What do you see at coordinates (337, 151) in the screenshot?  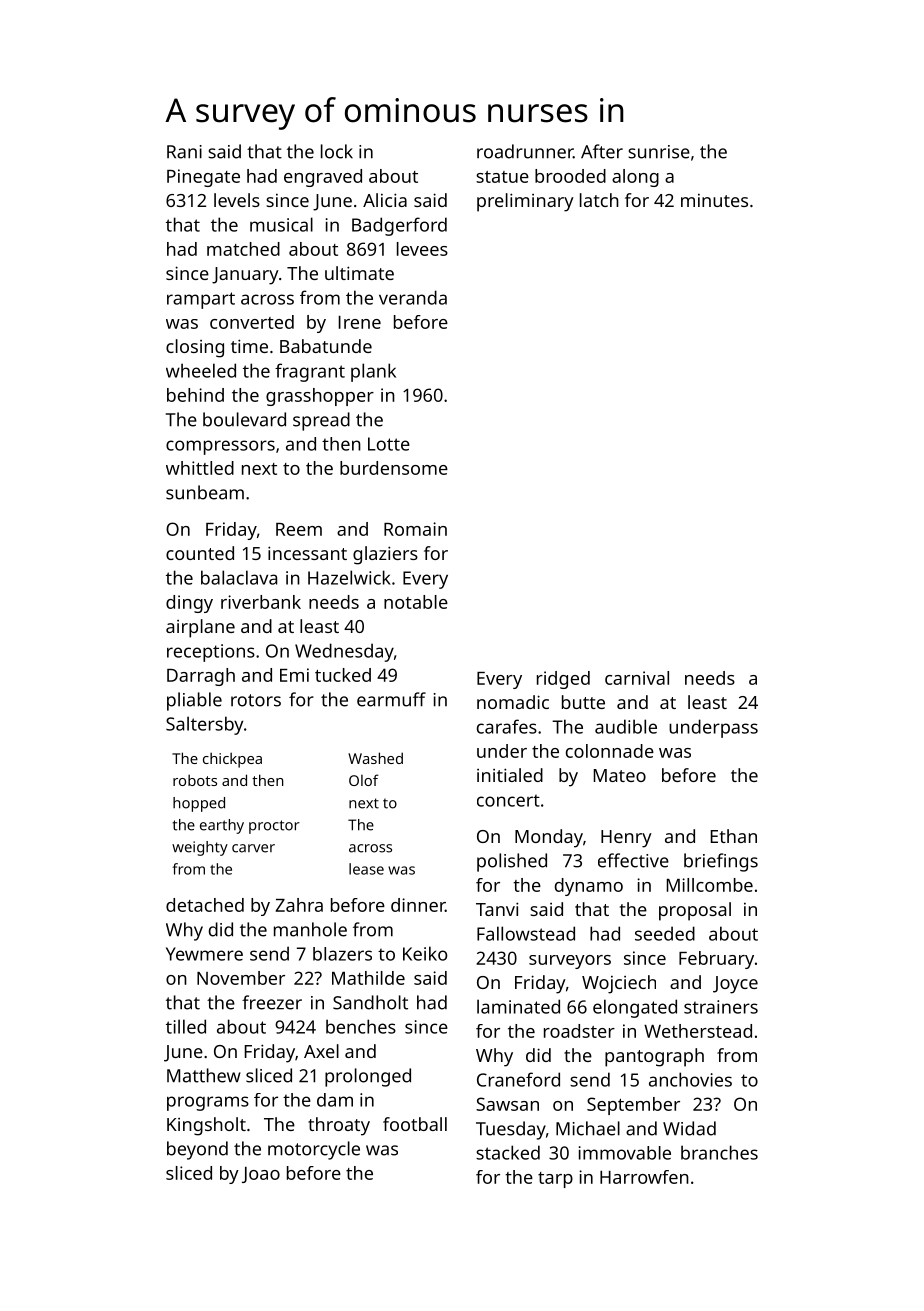 I see `lock` at bounding box center [337, 151].
